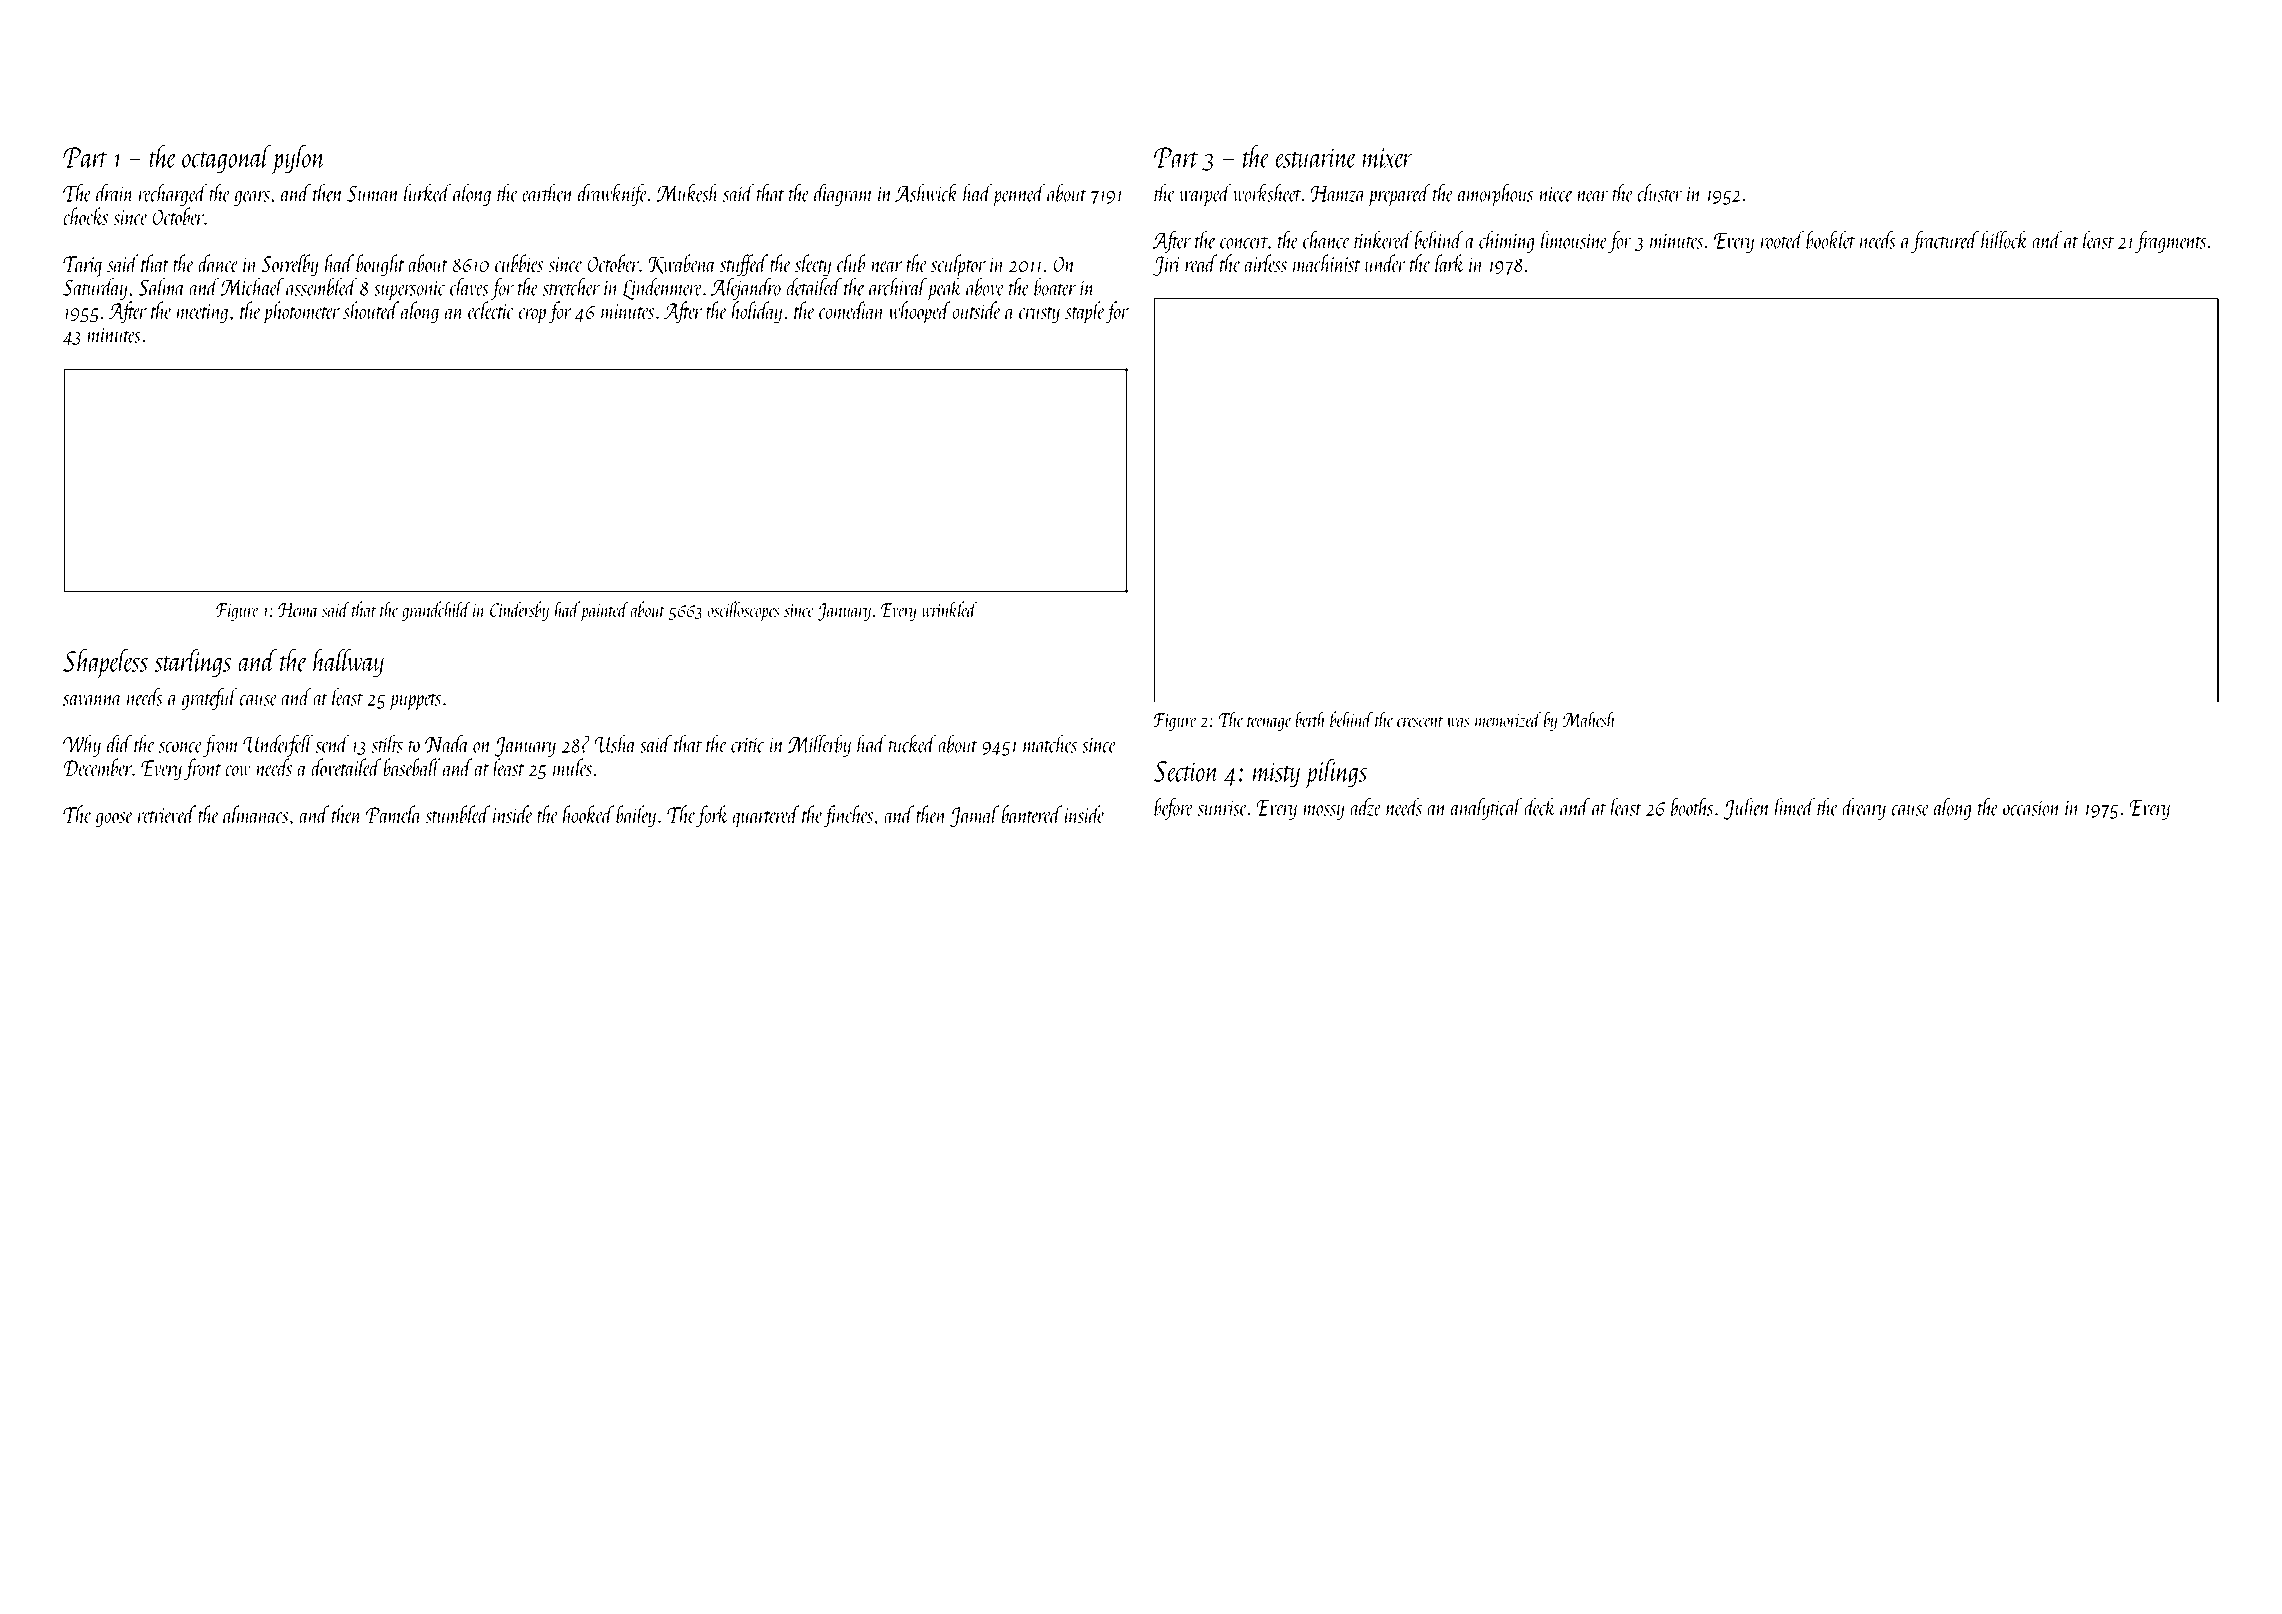  I want to click on diagram, so click(843, 195).
